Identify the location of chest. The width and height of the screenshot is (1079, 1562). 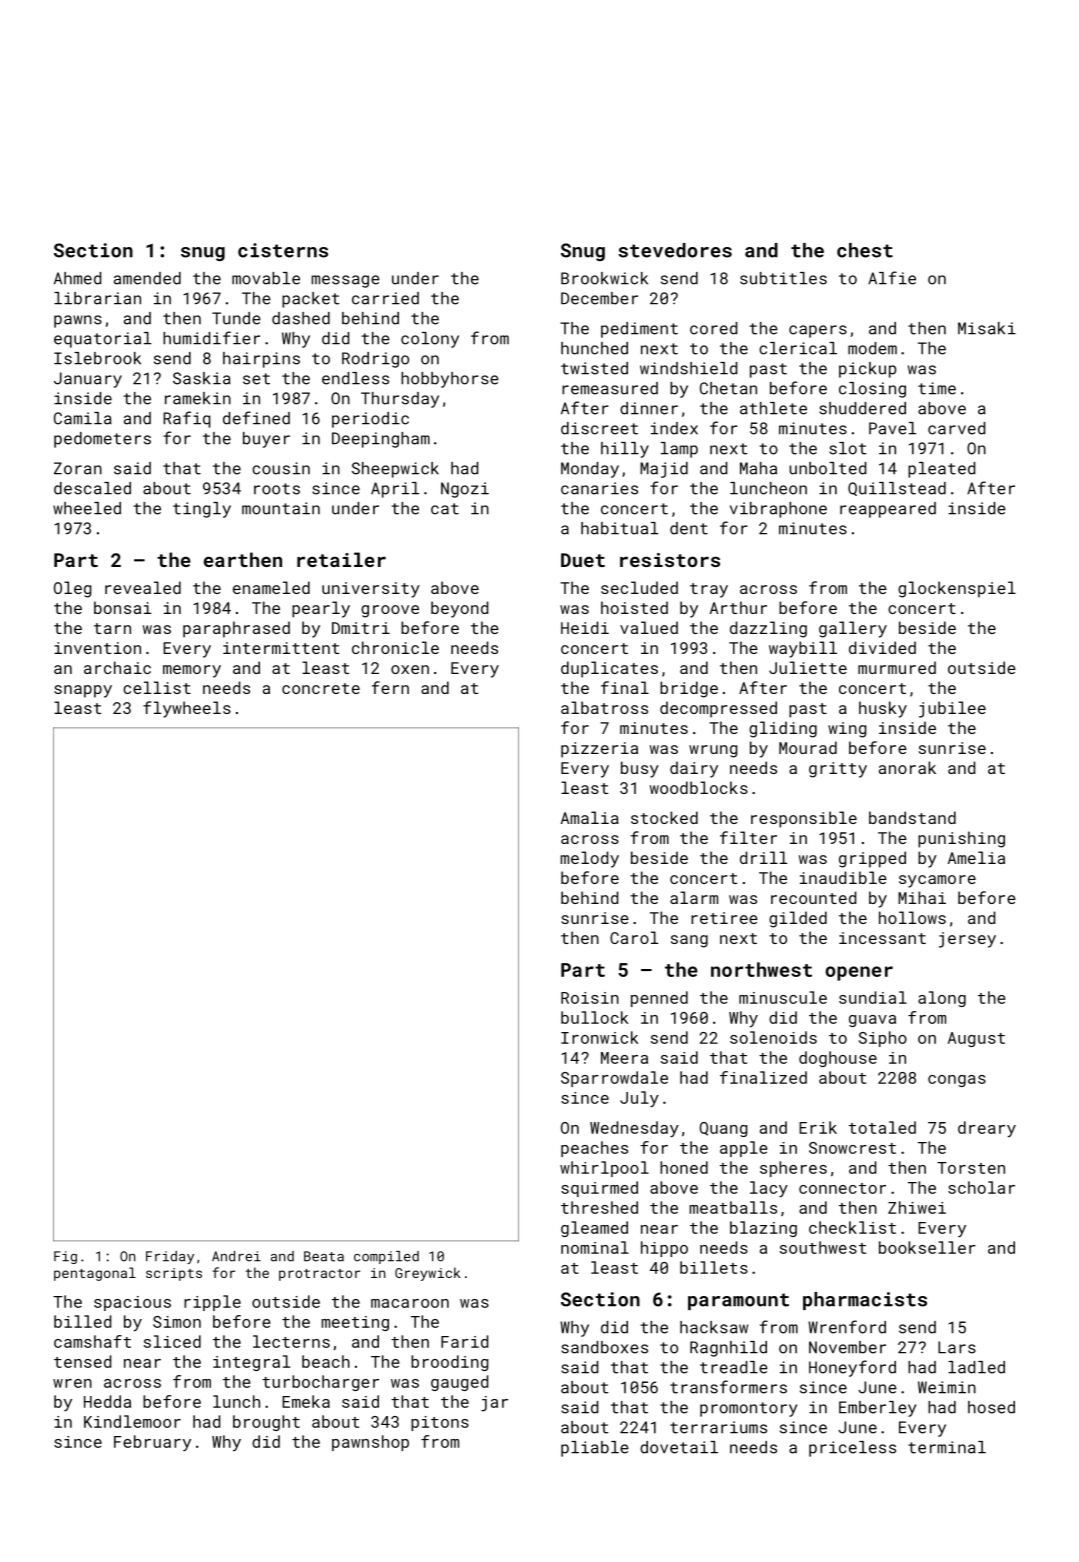
(865, 250).
